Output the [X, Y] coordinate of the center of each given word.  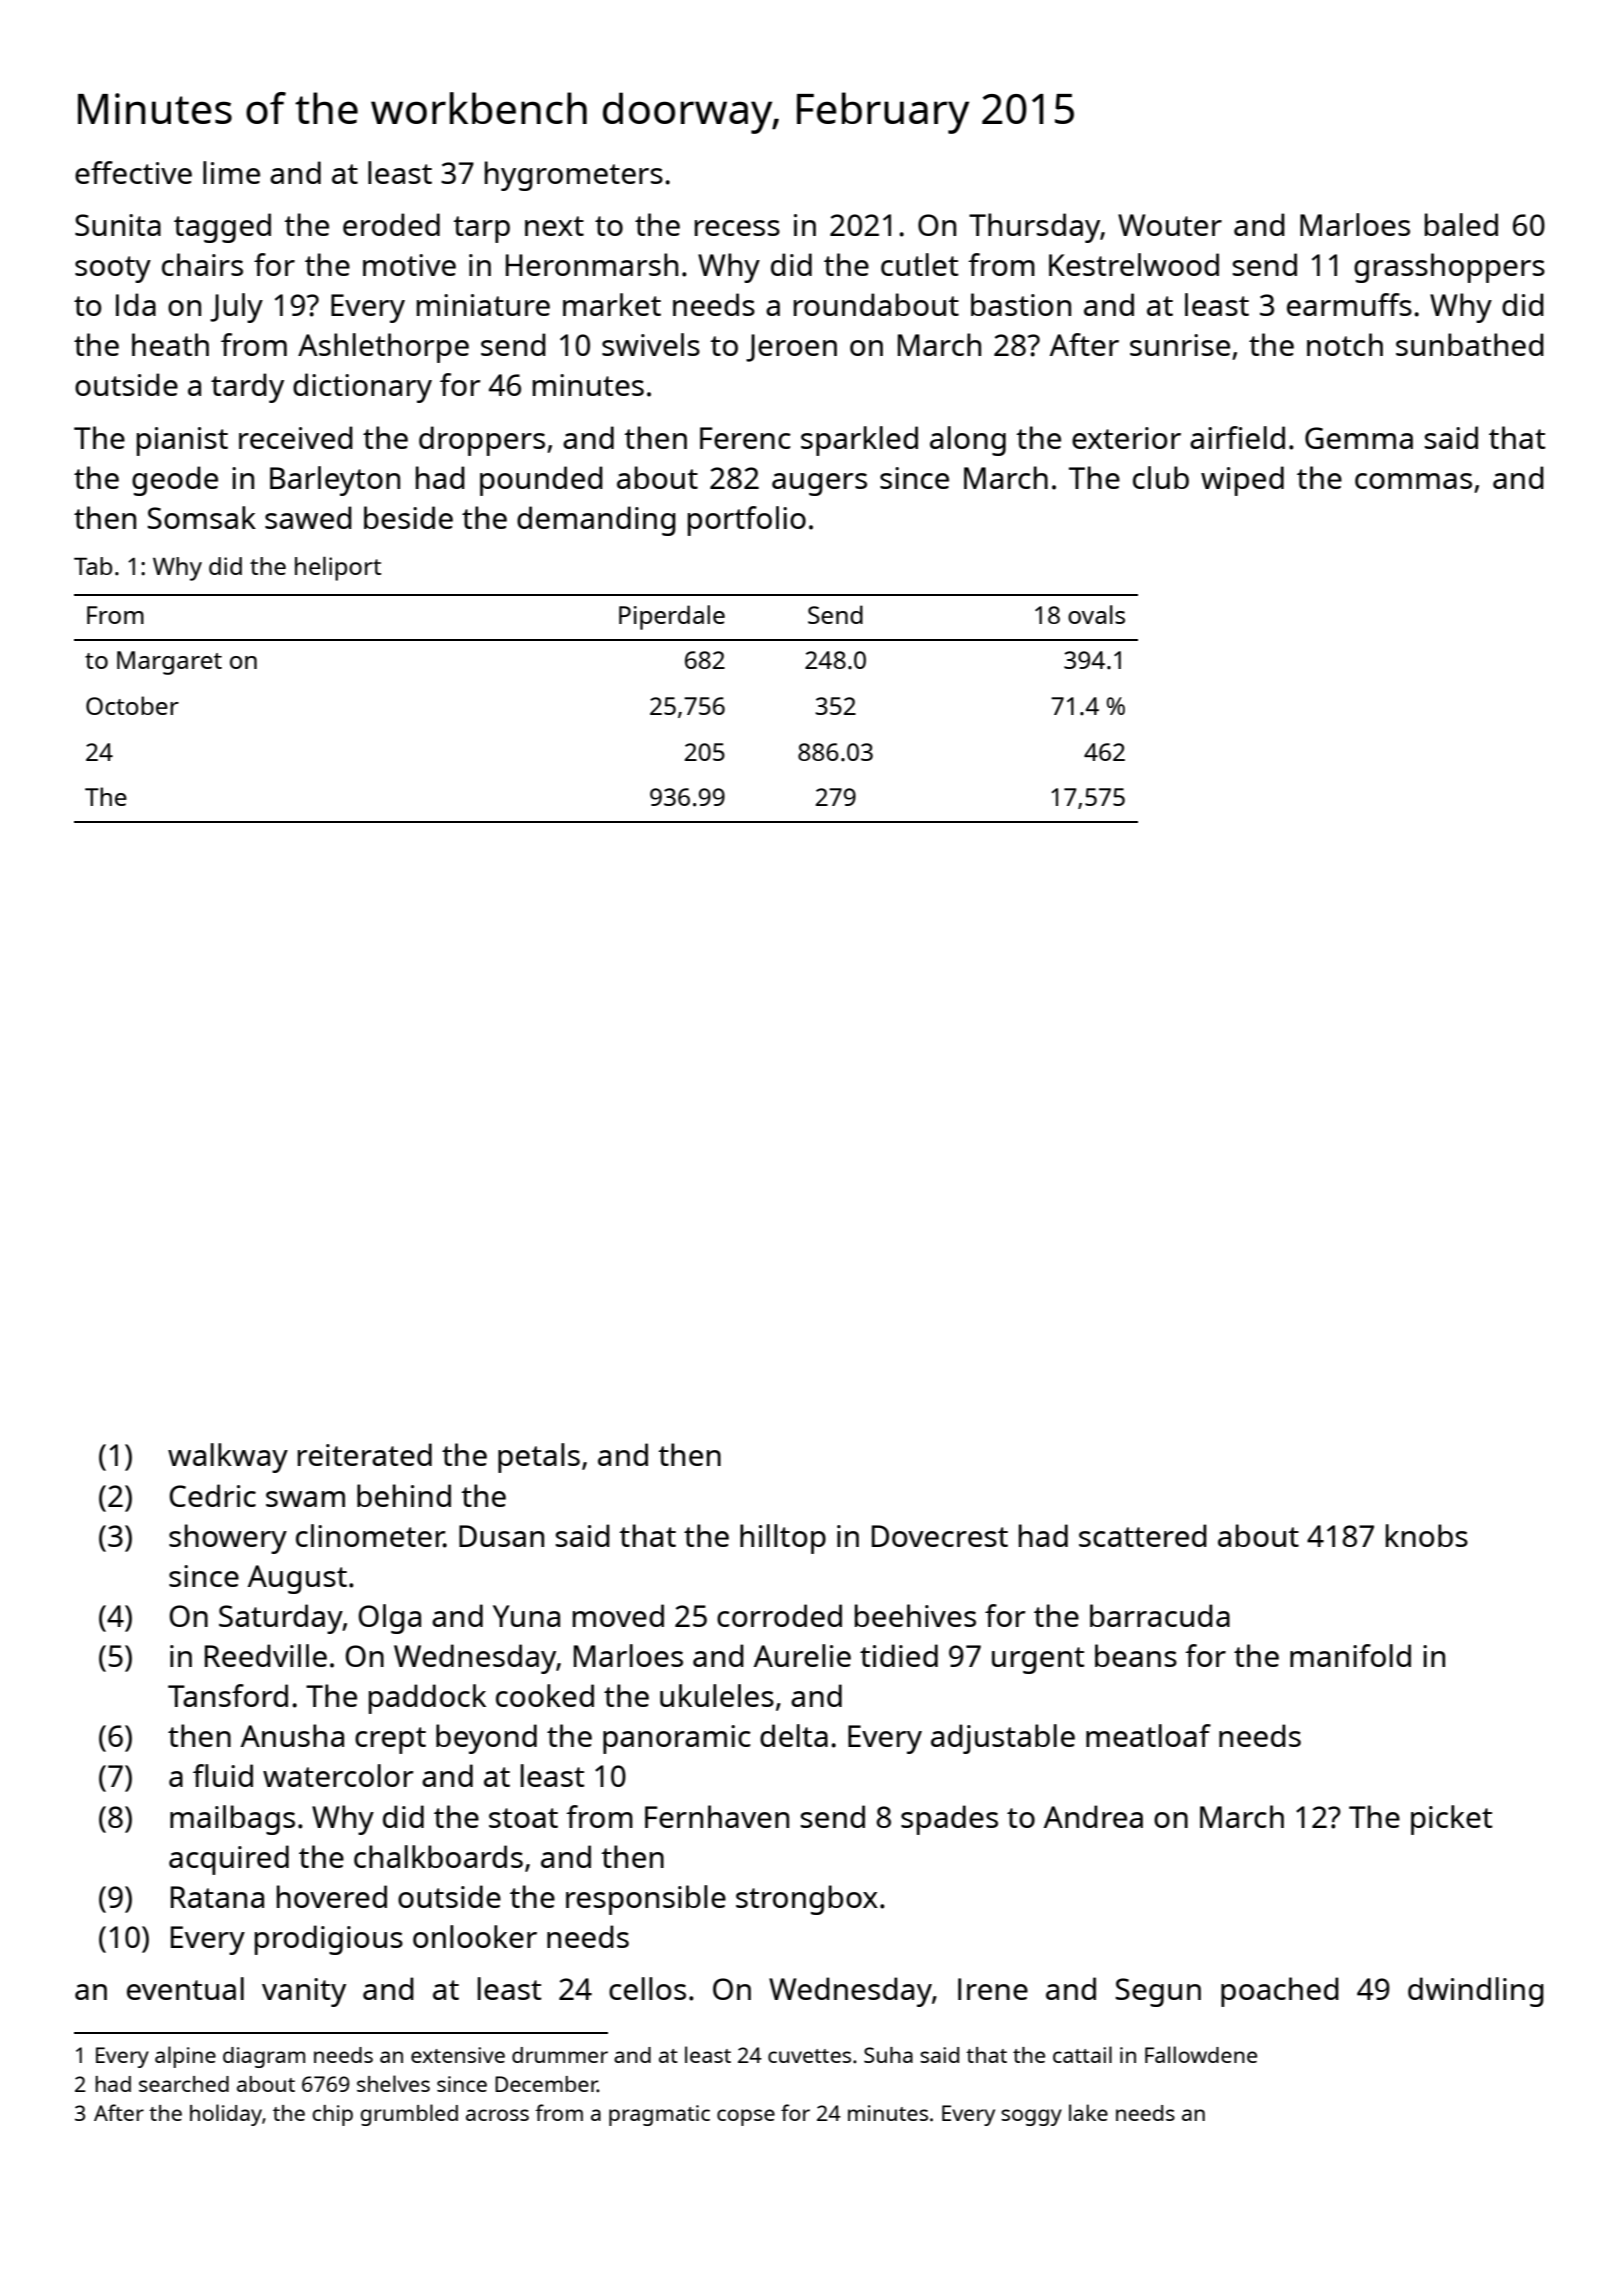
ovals [1096, 614]
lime [231, 172]
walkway [228, 1458]
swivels [651, 344]
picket [1452, 1820]
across [497, 2115]
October [132, 705]
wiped [1242, 481]
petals [539, 1458]
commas [1413, 481]
